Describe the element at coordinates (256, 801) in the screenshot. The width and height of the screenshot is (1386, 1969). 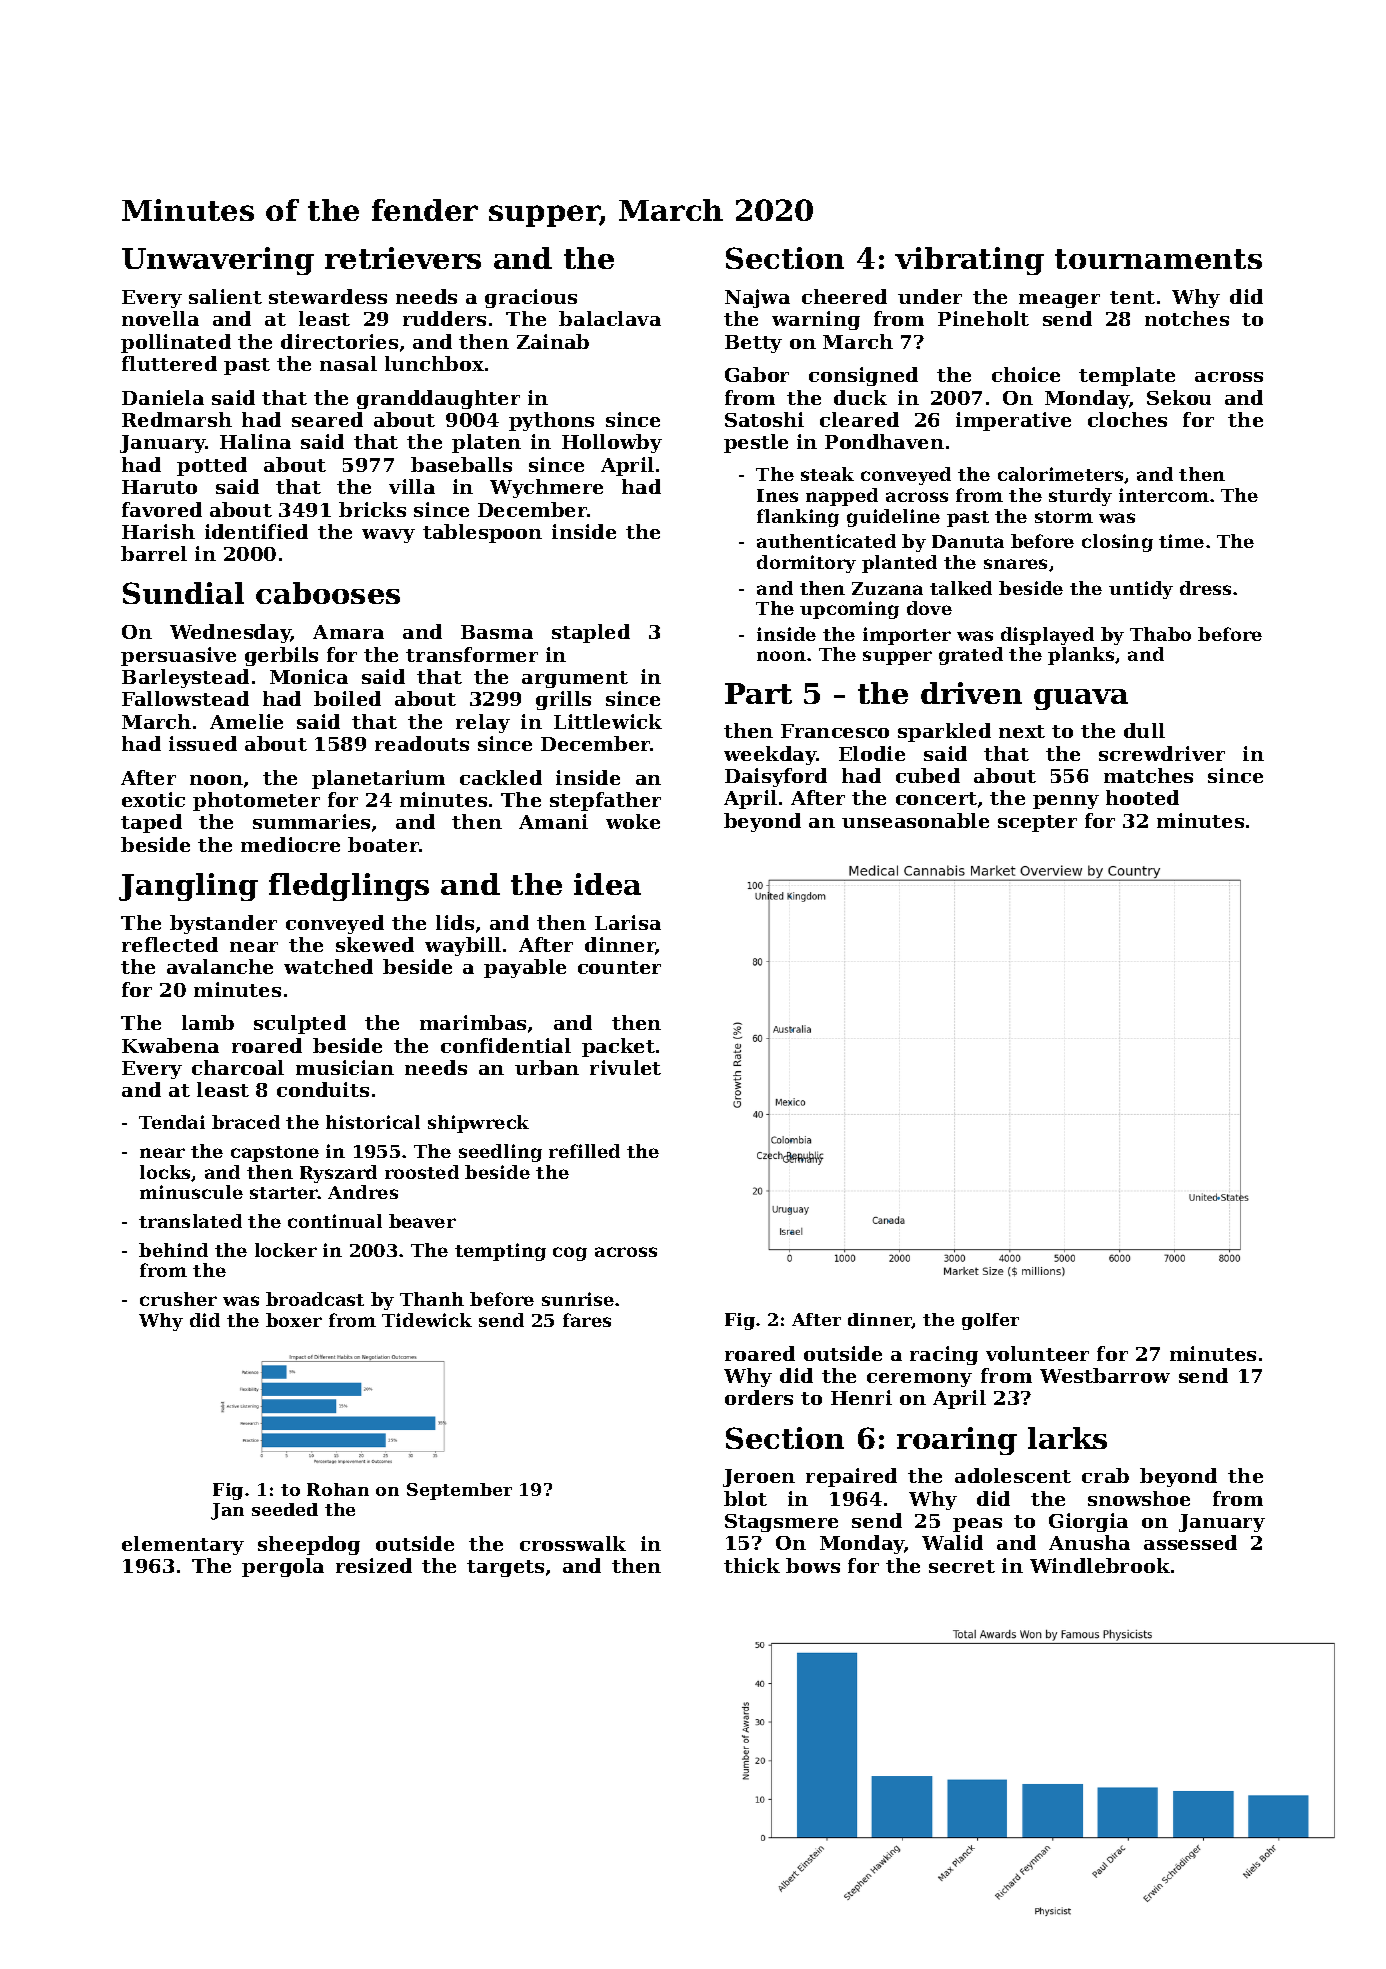
I see `photometer` at that location.
